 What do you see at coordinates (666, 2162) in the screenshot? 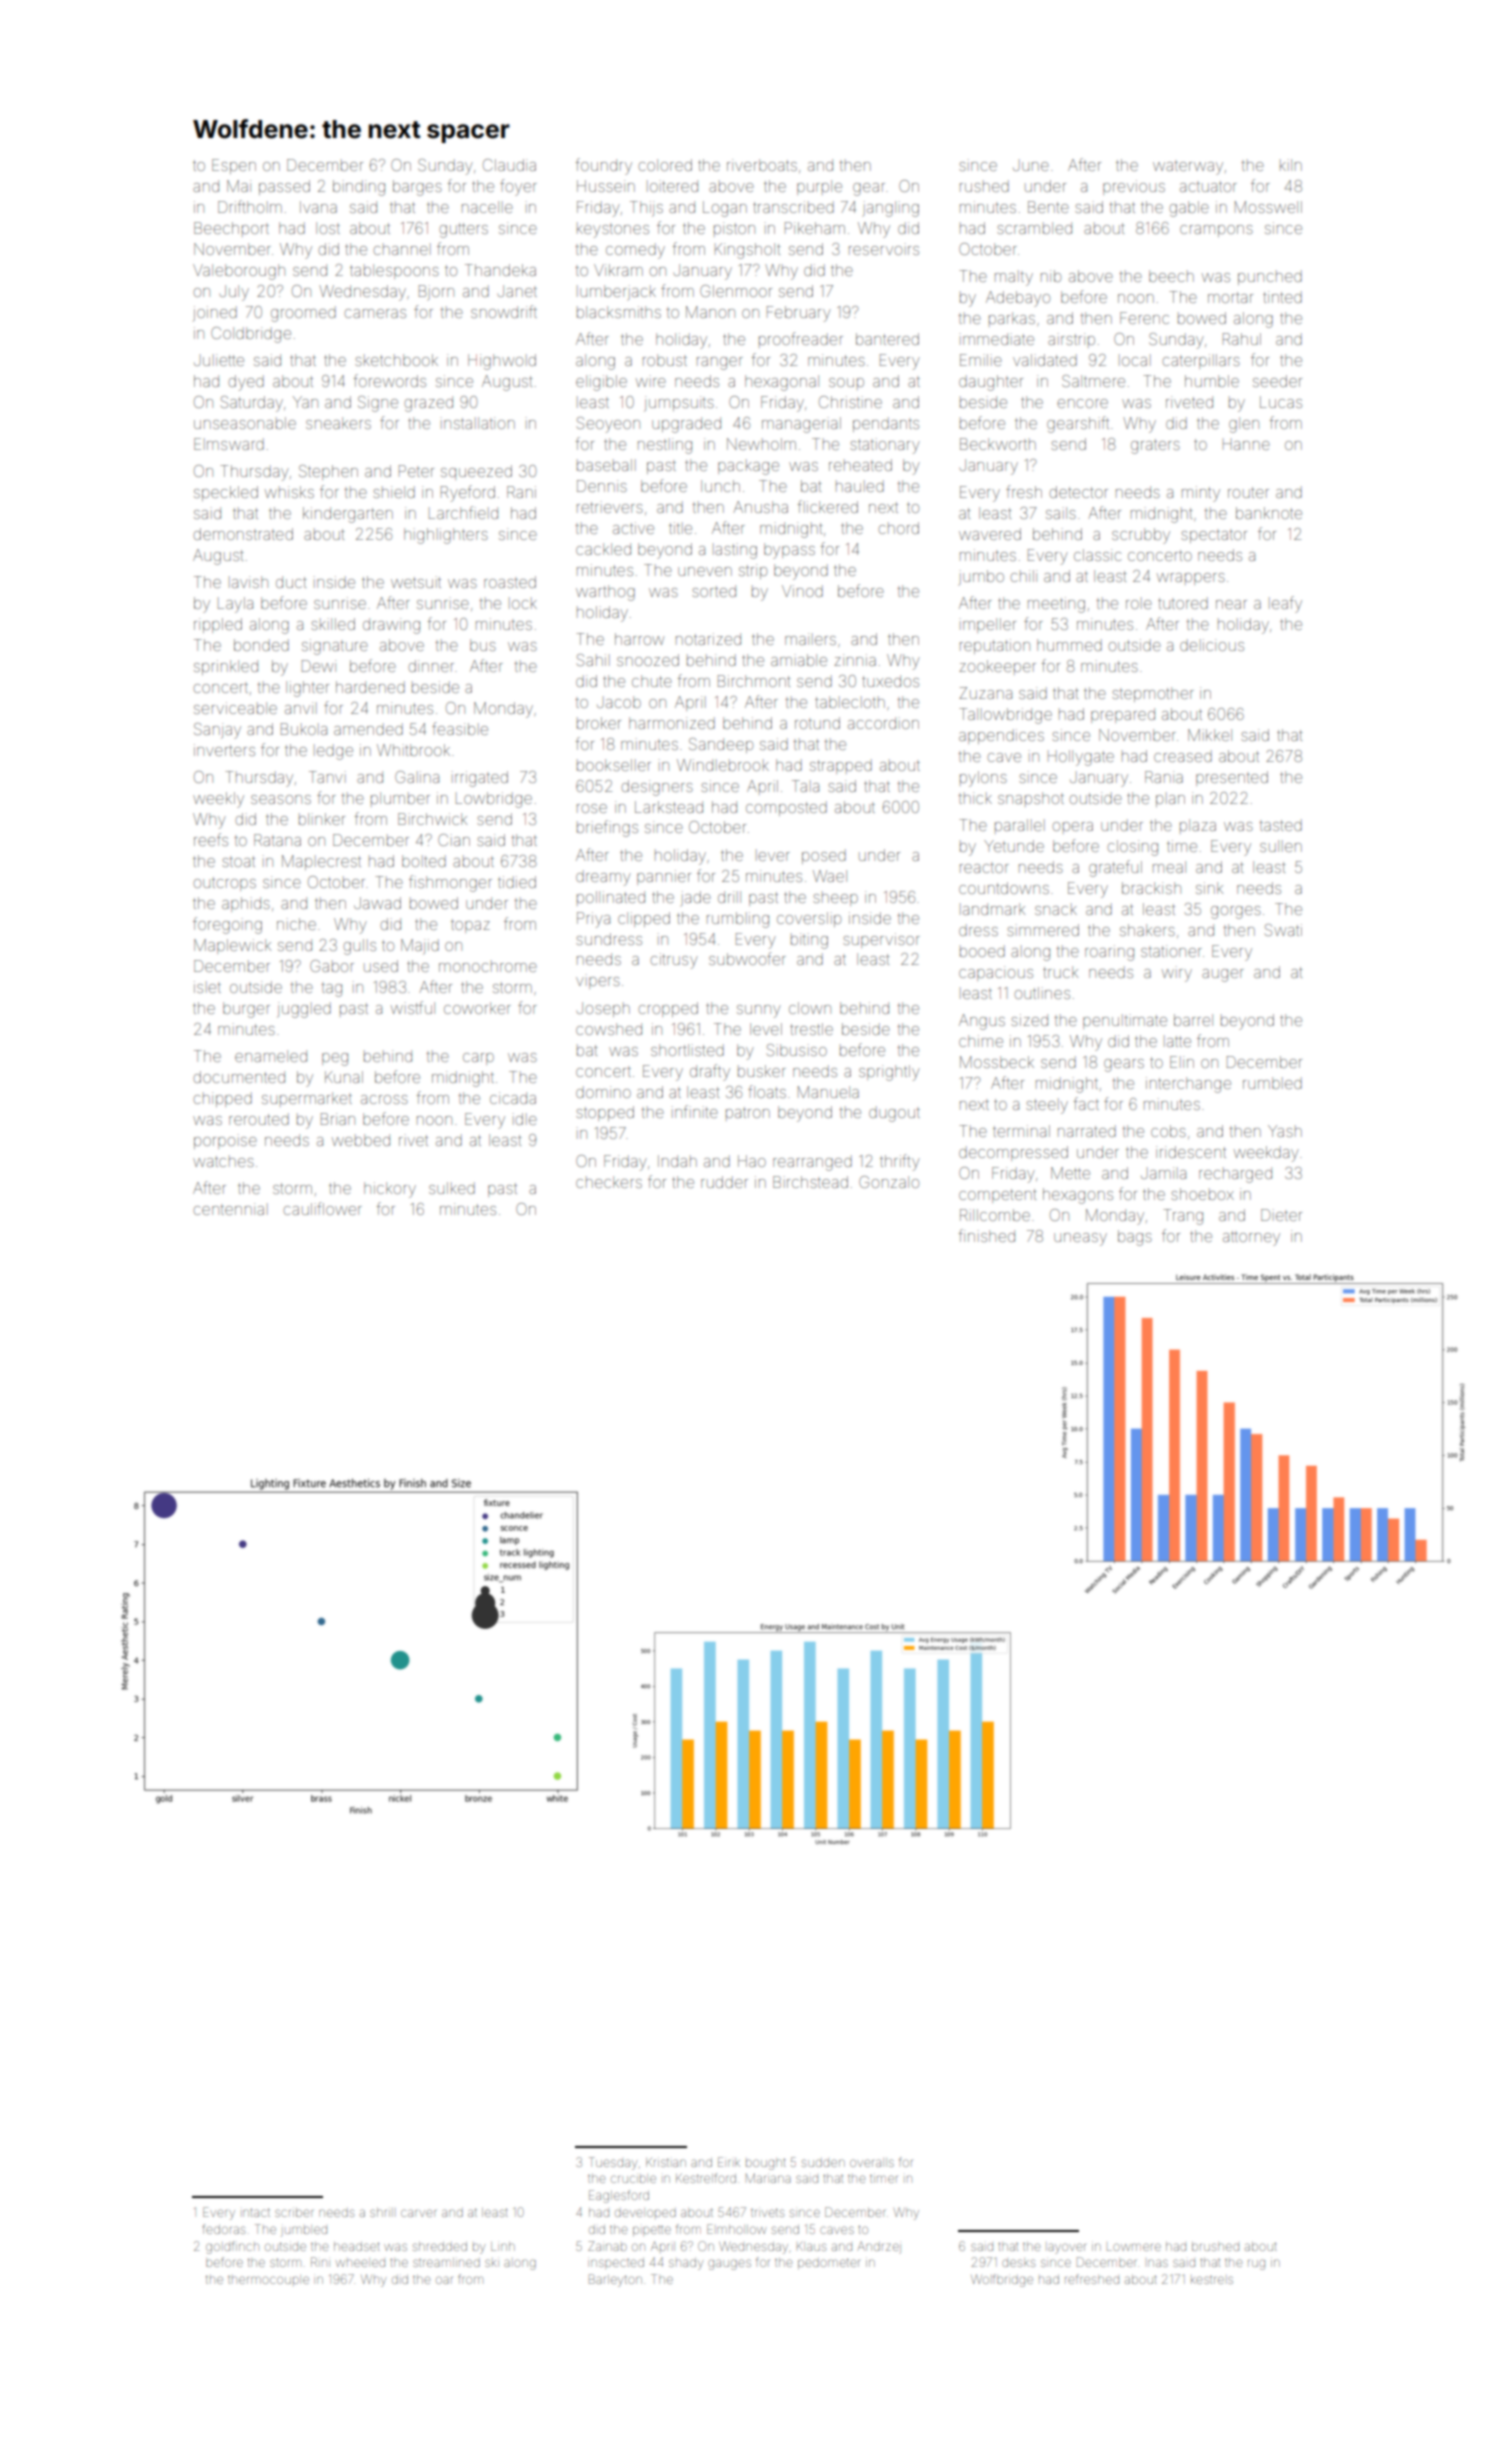
I see `Kristian` at bounding box center [666, 2162].
